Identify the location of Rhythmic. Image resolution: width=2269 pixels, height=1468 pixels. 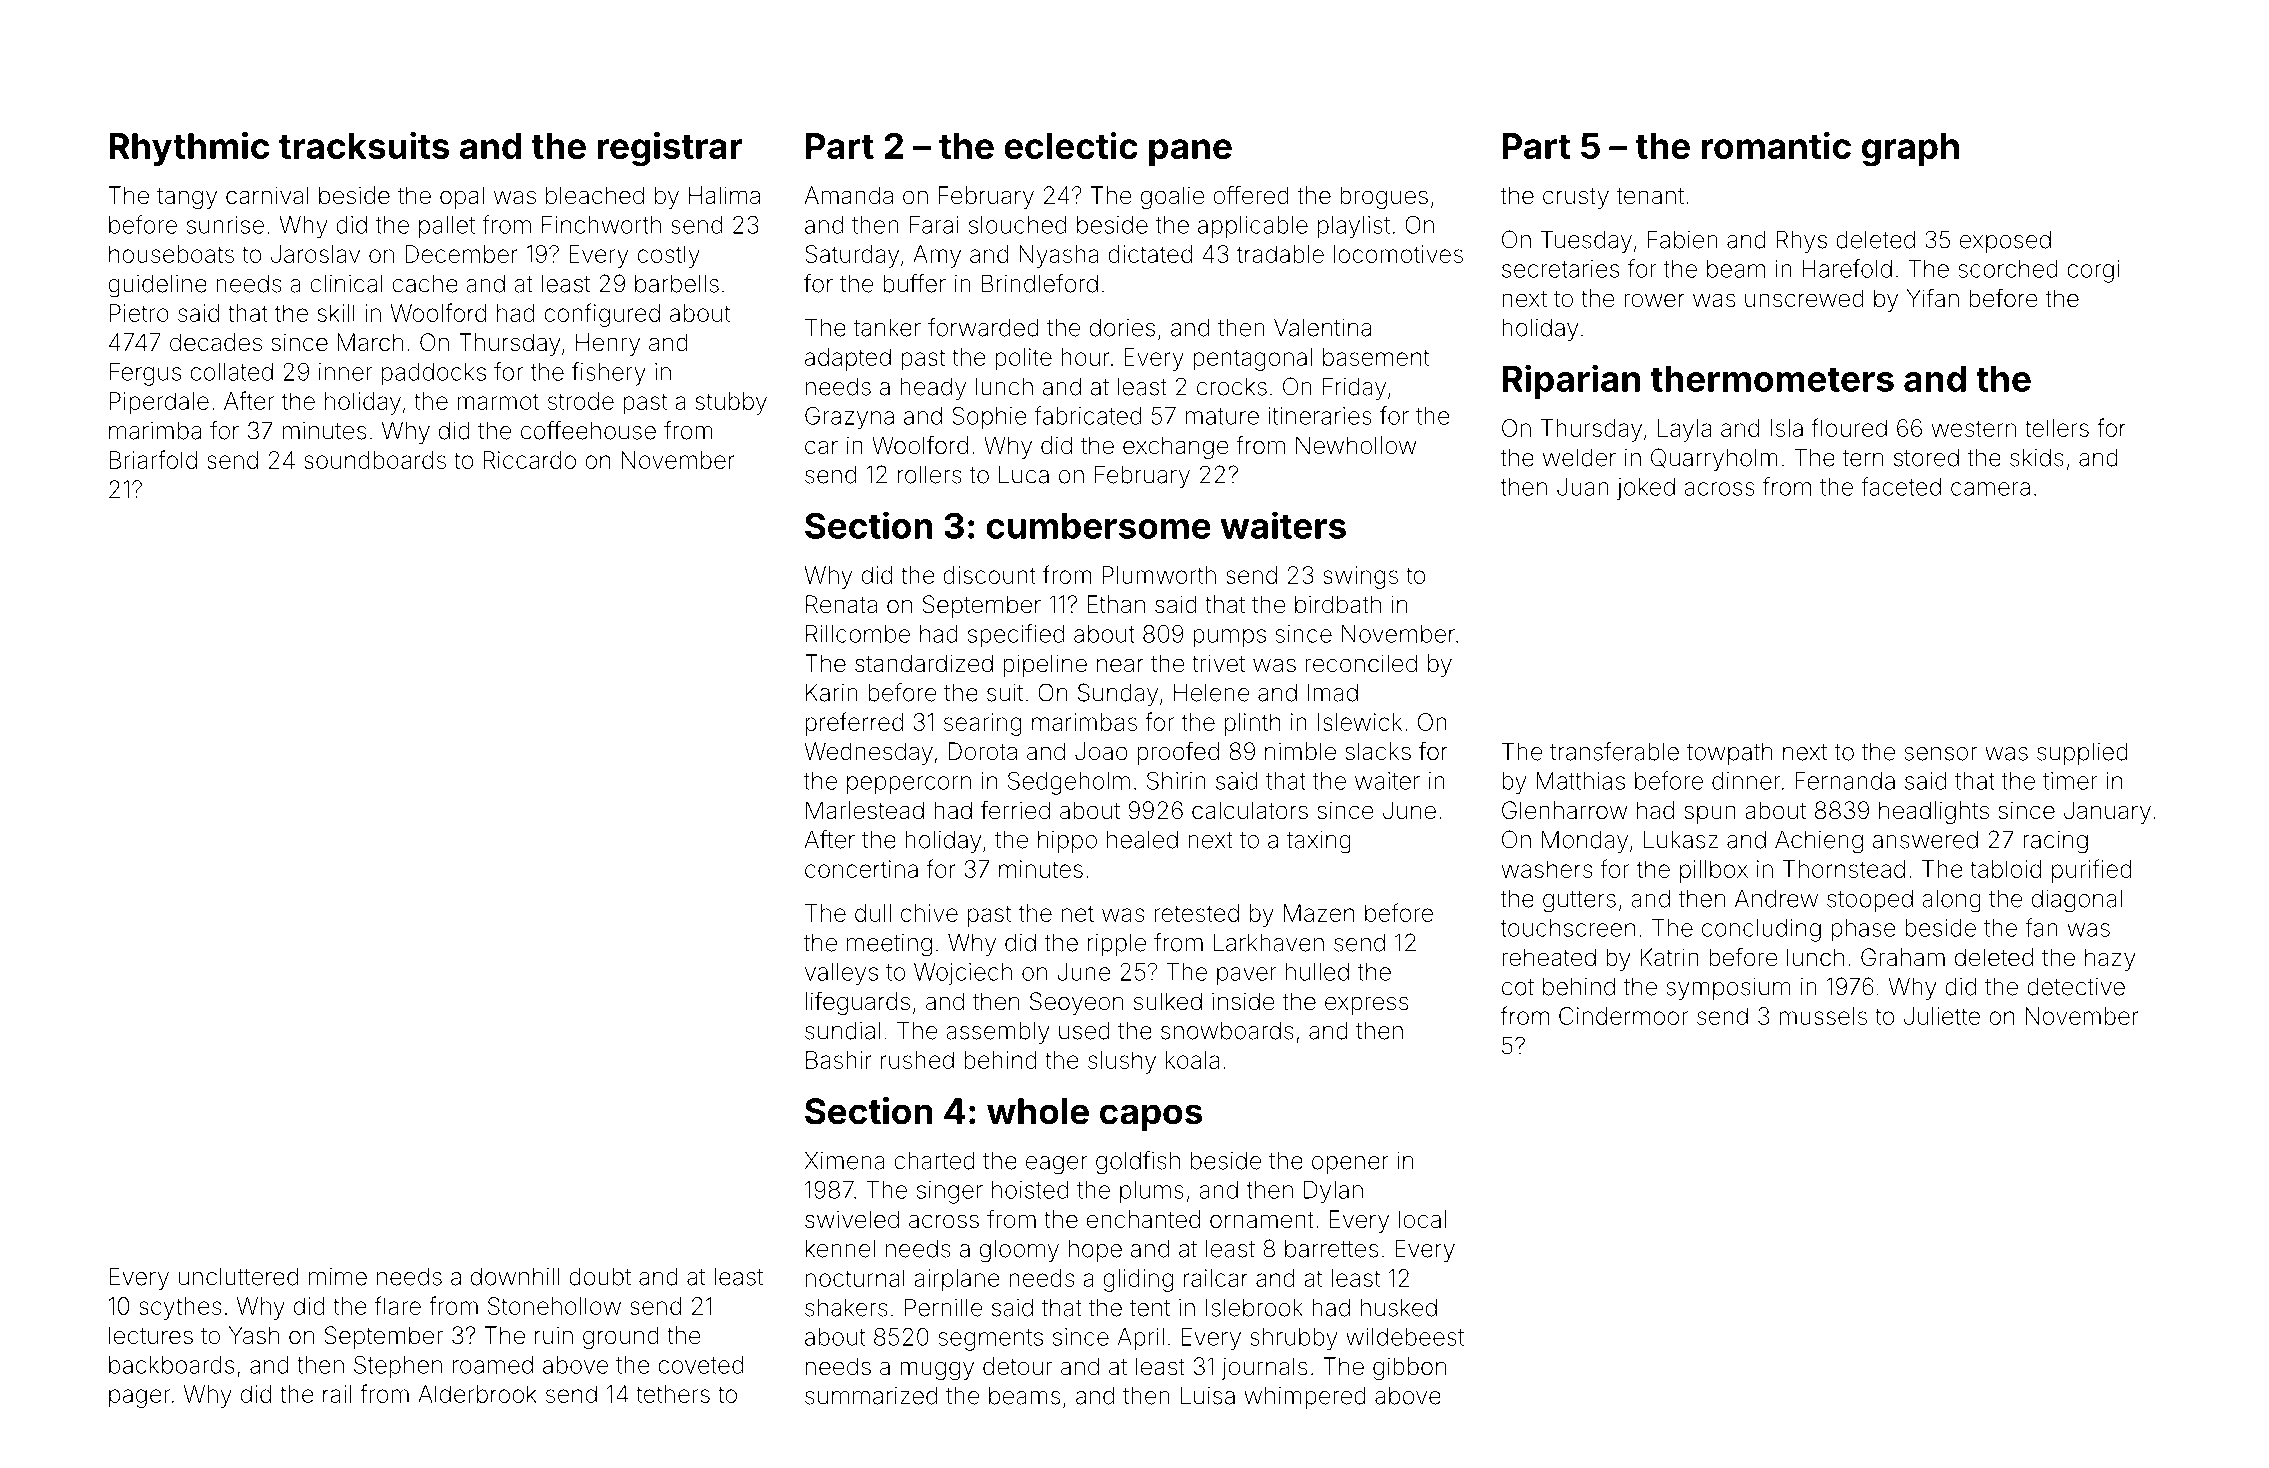
(189, 149).
